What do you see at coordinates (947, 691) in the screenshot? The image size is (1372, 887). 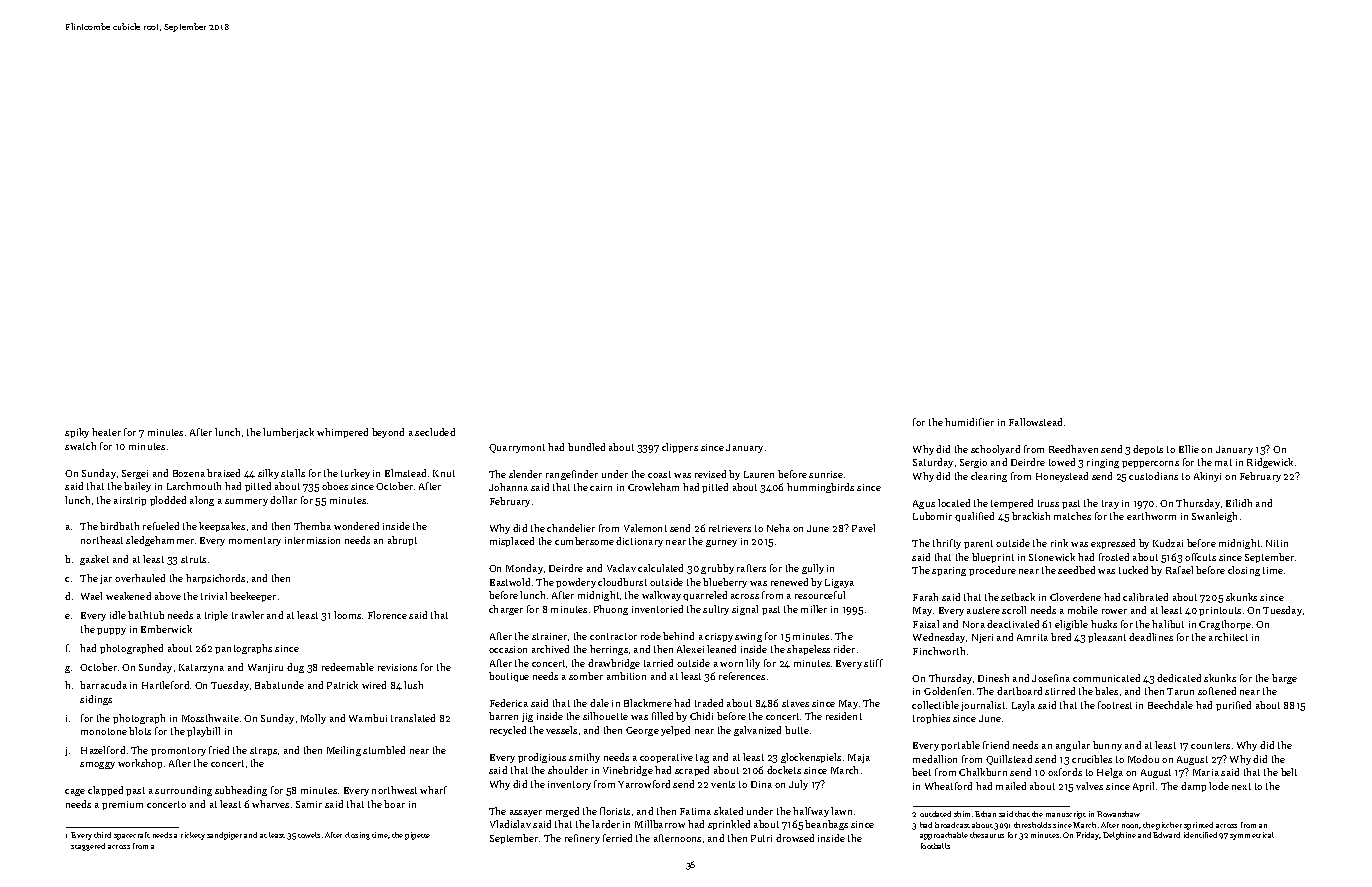 I see `Goldenfen` at bounding box center [947, 691].
